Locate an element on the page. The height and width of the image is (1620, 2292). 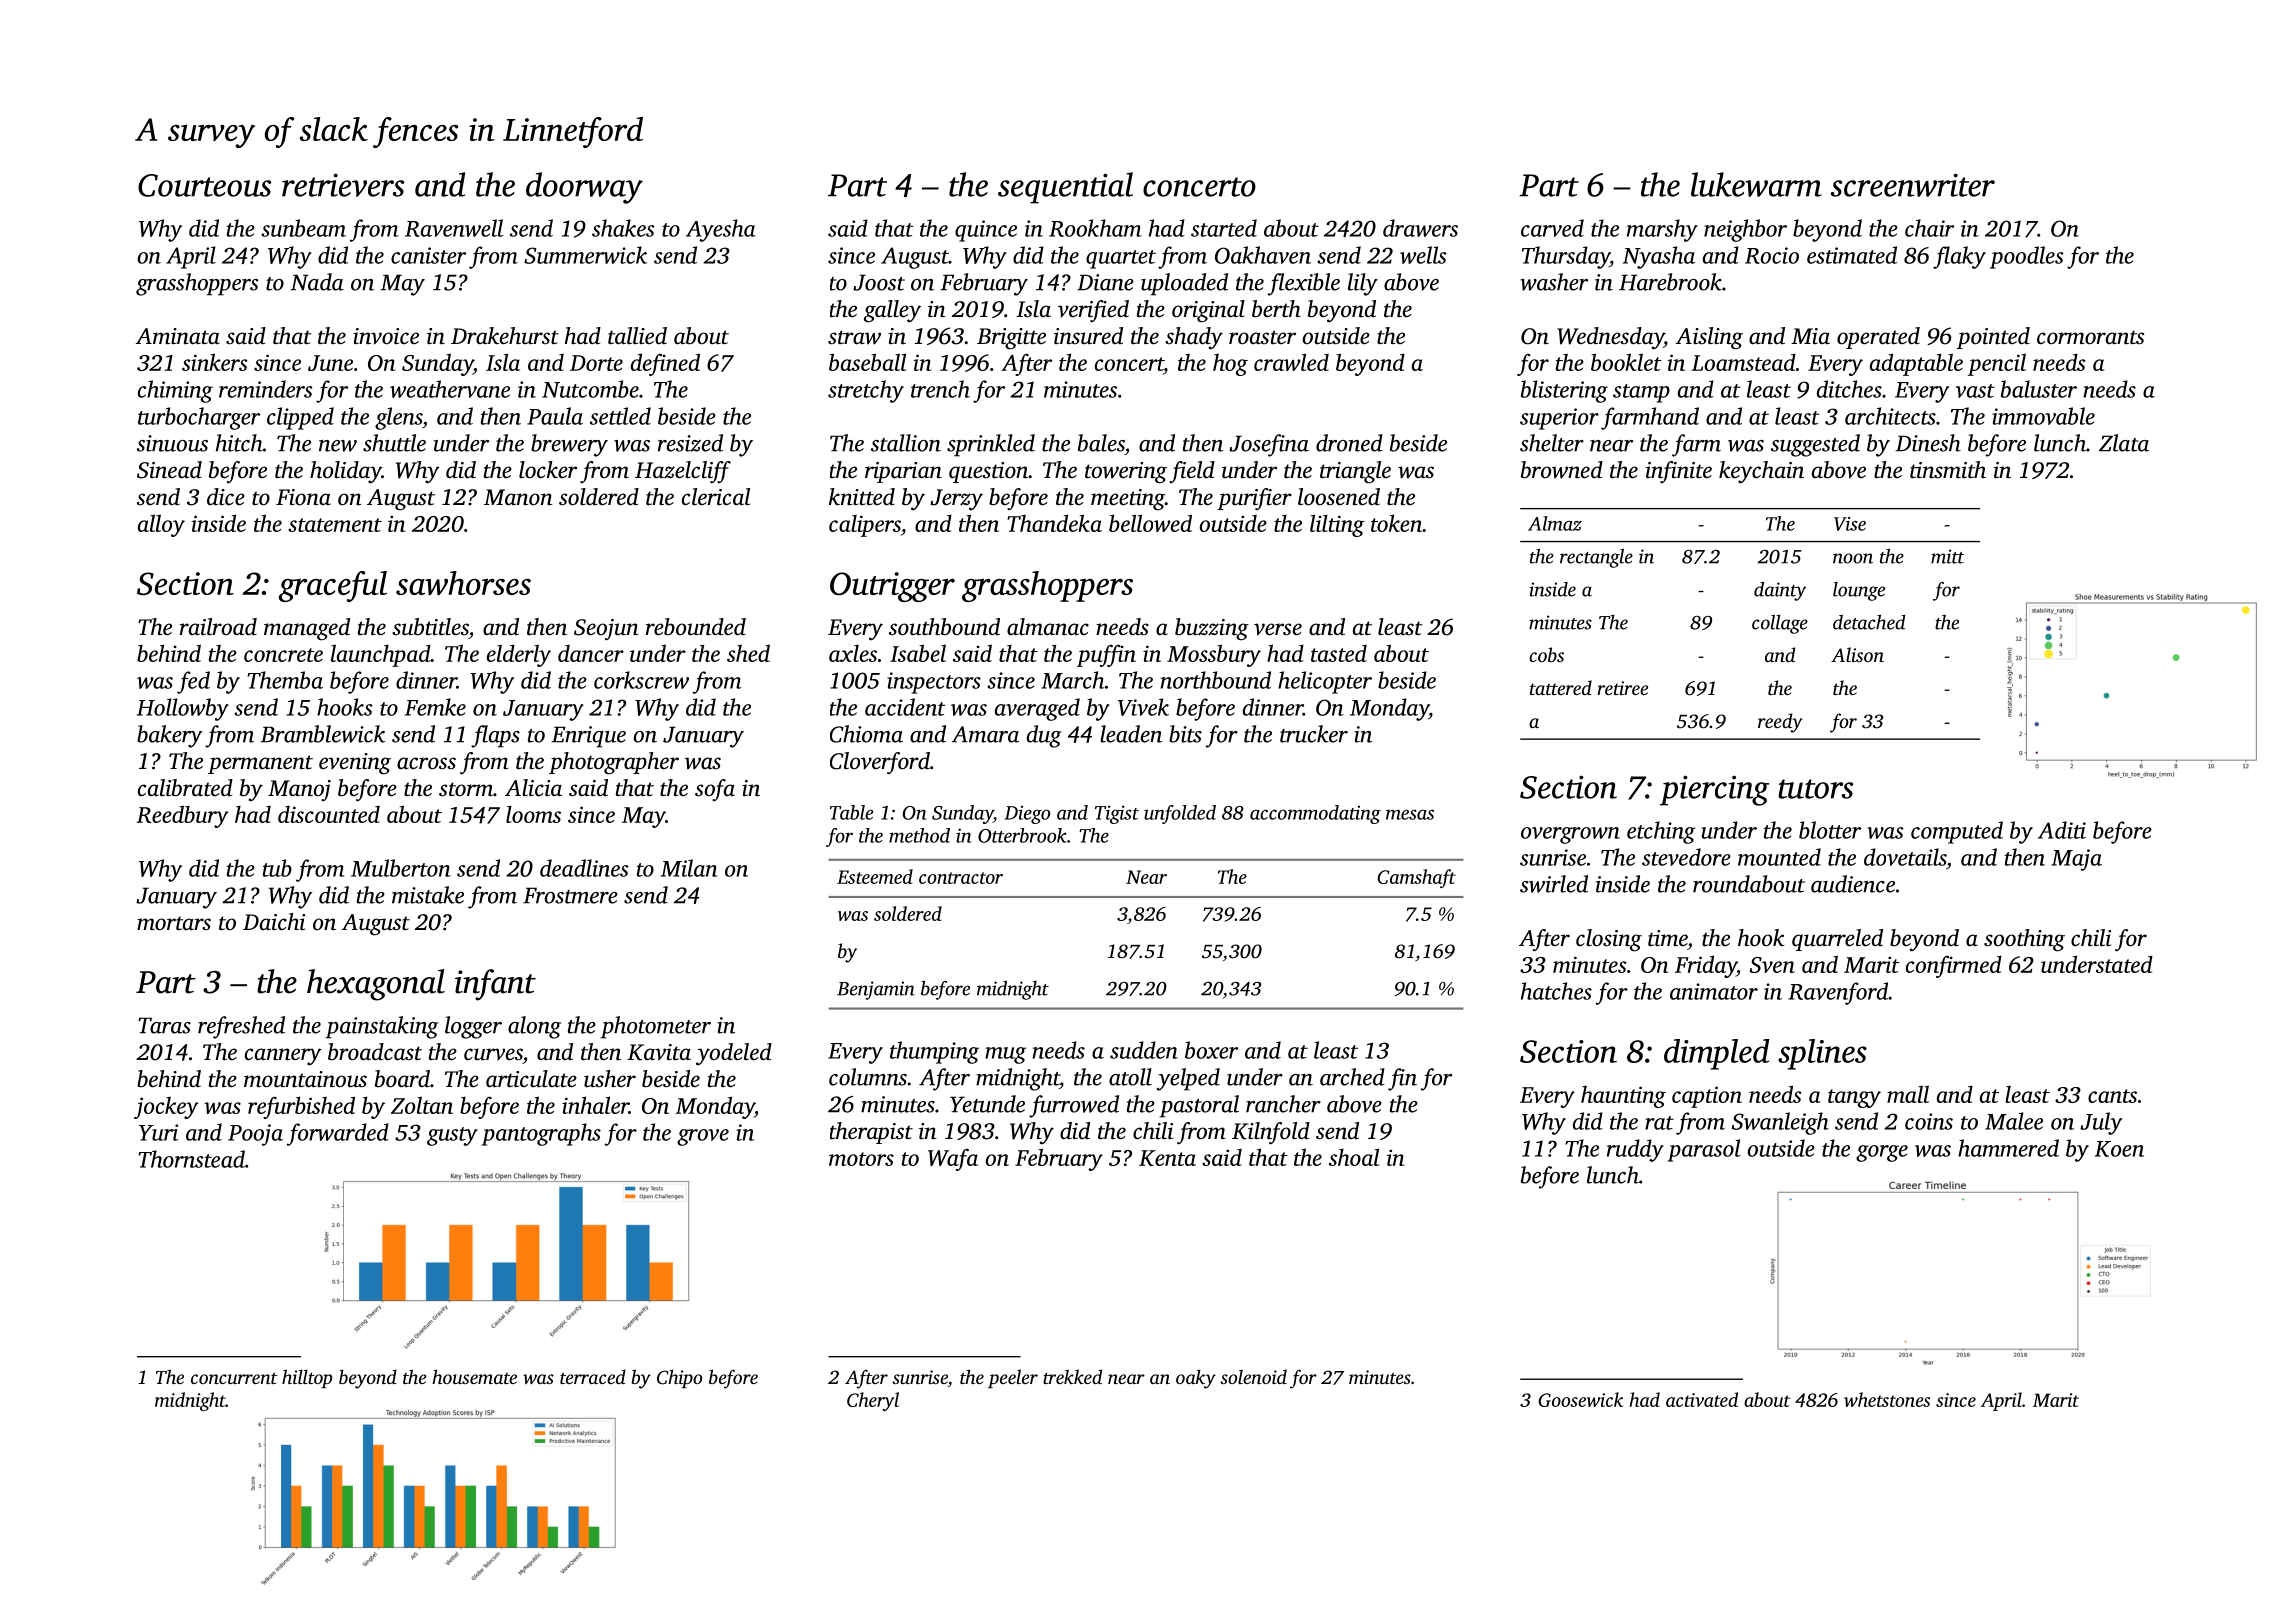
reedy is located at coordinates (1780, 723).
